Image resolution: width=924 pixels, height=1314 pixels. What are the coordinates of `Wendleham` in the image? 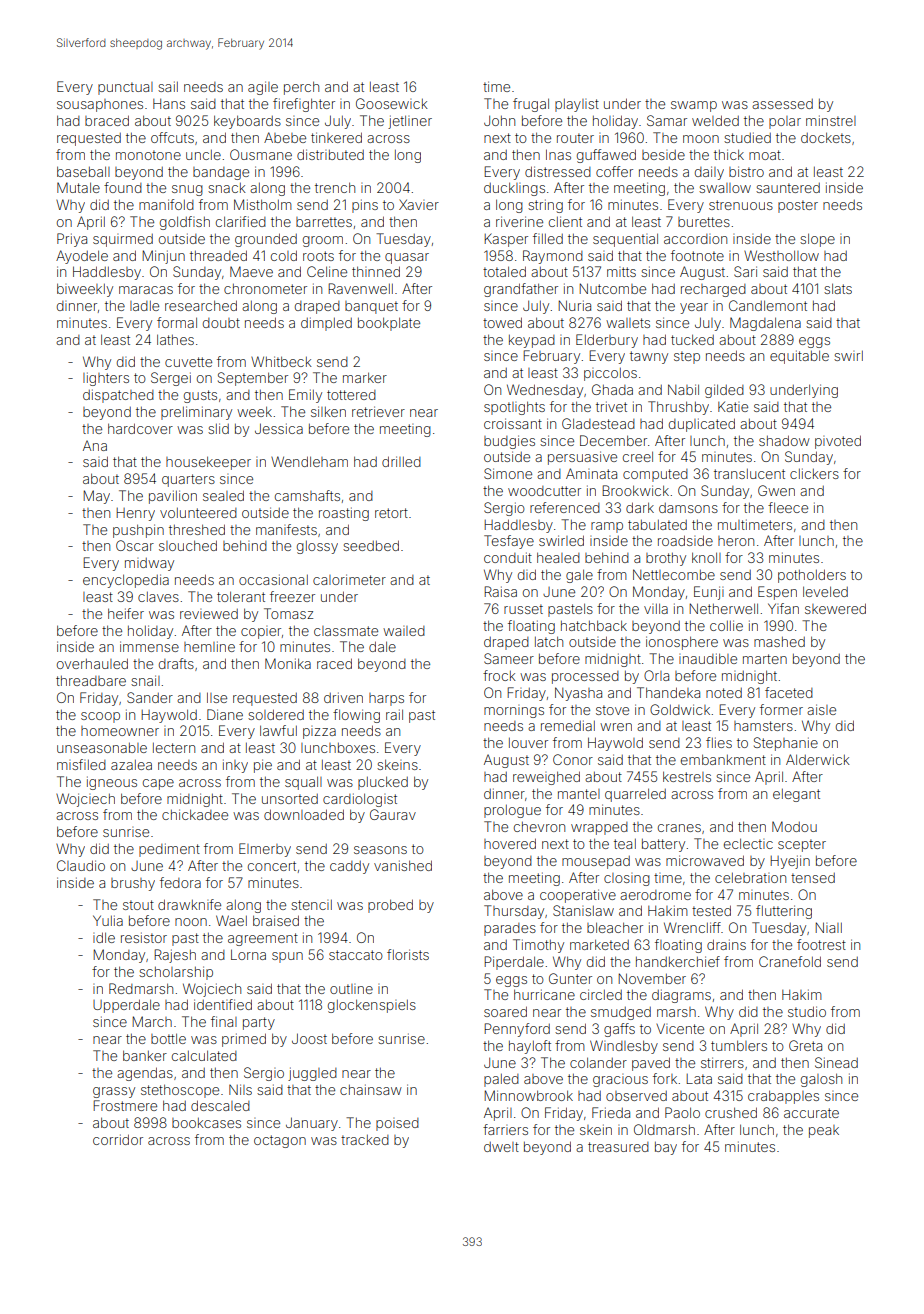 It's located at (309, 461).
